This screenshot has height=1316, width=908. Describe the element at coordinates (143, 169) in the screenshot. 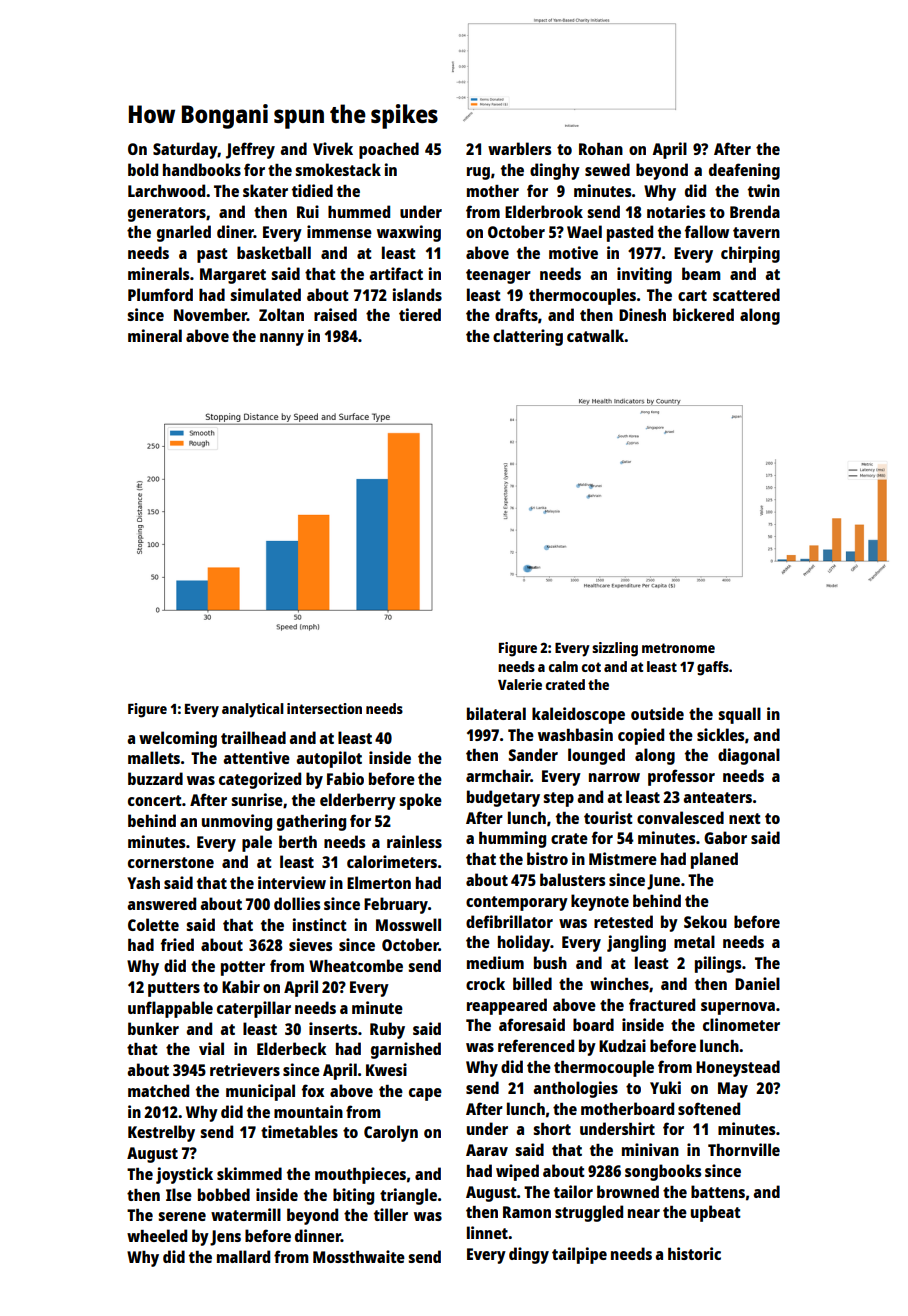

I see `bold` at that location.
